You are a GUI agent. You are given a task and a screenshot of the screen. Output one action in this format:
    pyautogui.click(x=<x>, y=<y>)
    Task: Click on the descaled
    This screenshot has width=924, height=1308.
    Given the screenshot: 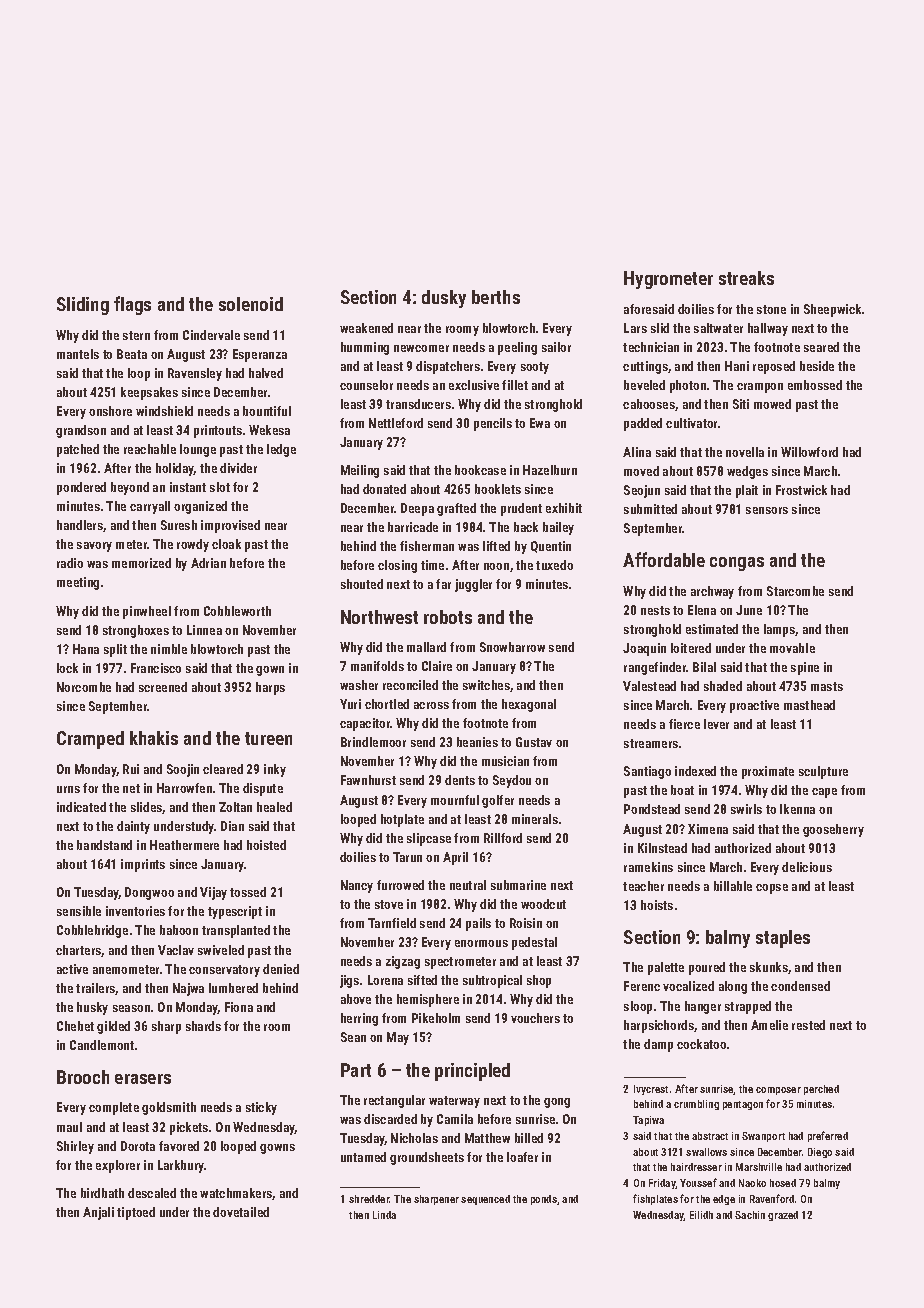 What is the action you would take?
    pyautogui.click(x=152, y=1193)
